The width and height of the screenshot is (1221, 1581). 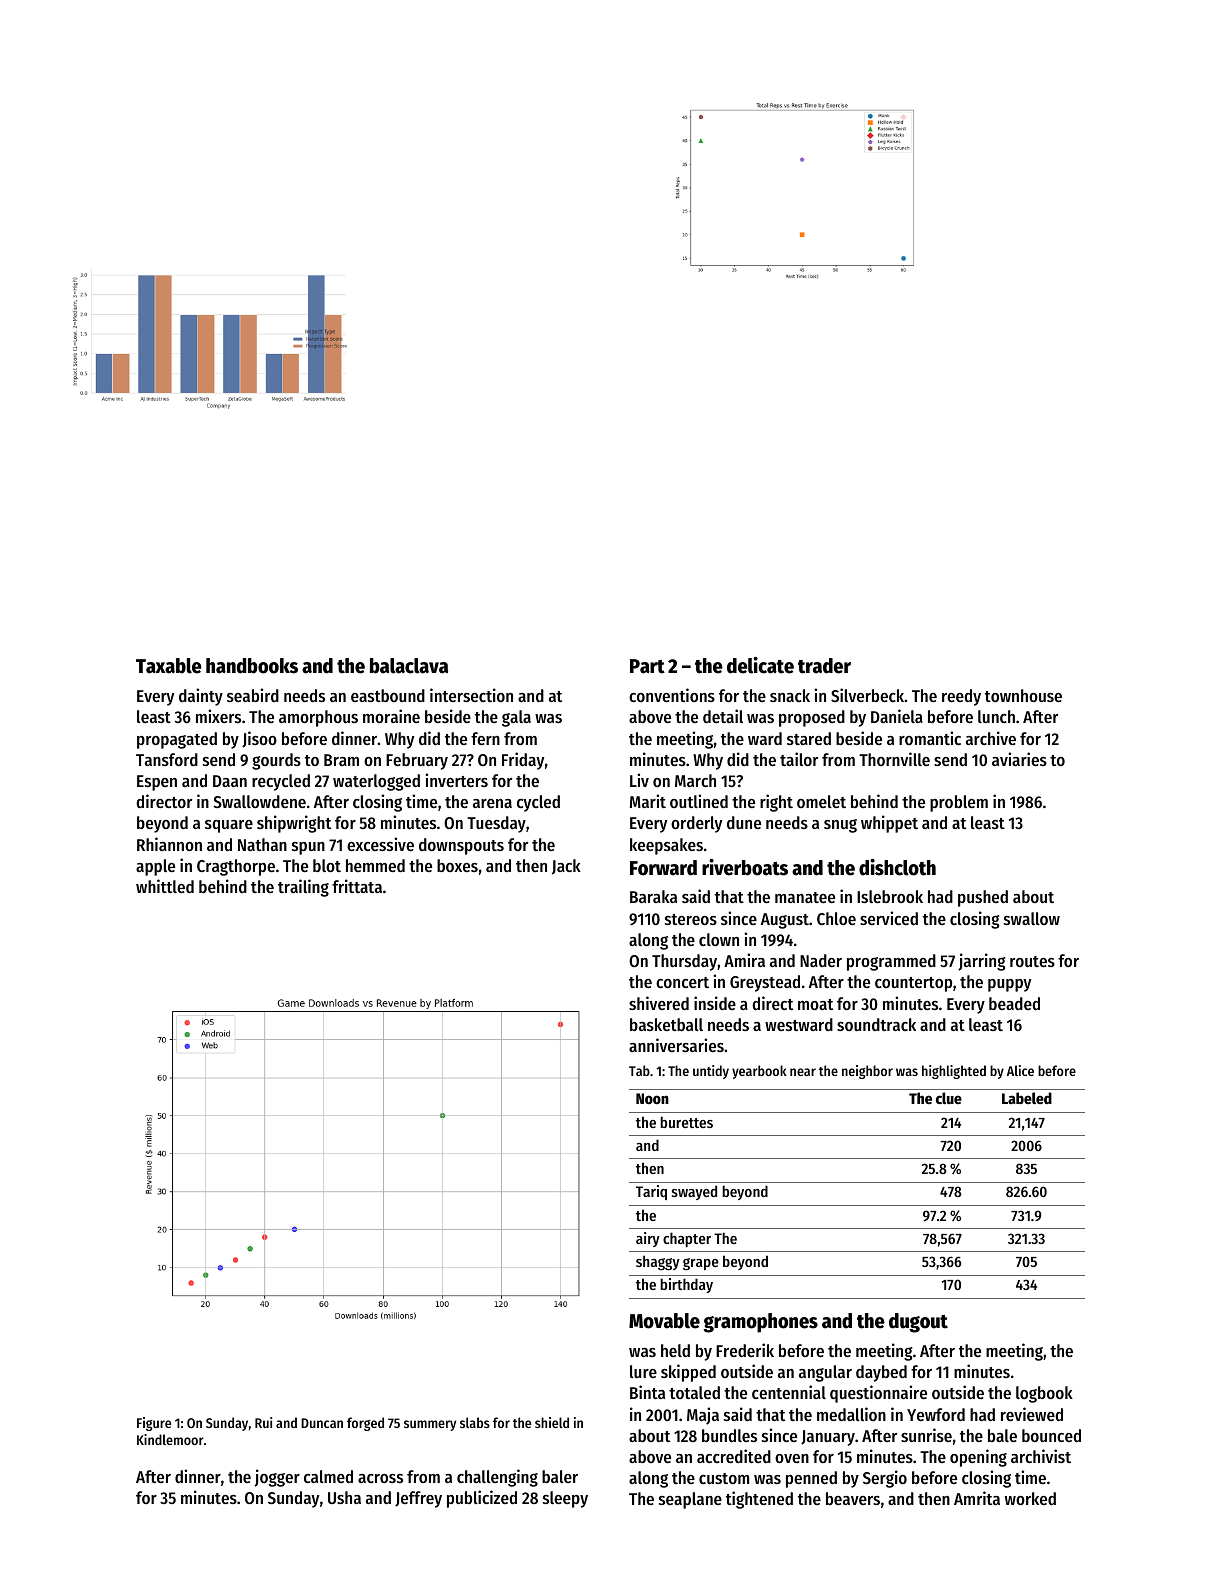 What do you see at coordinates (328, 1476) in the screenshot?
I see `calmed` at bounding box center [328, 1476].
